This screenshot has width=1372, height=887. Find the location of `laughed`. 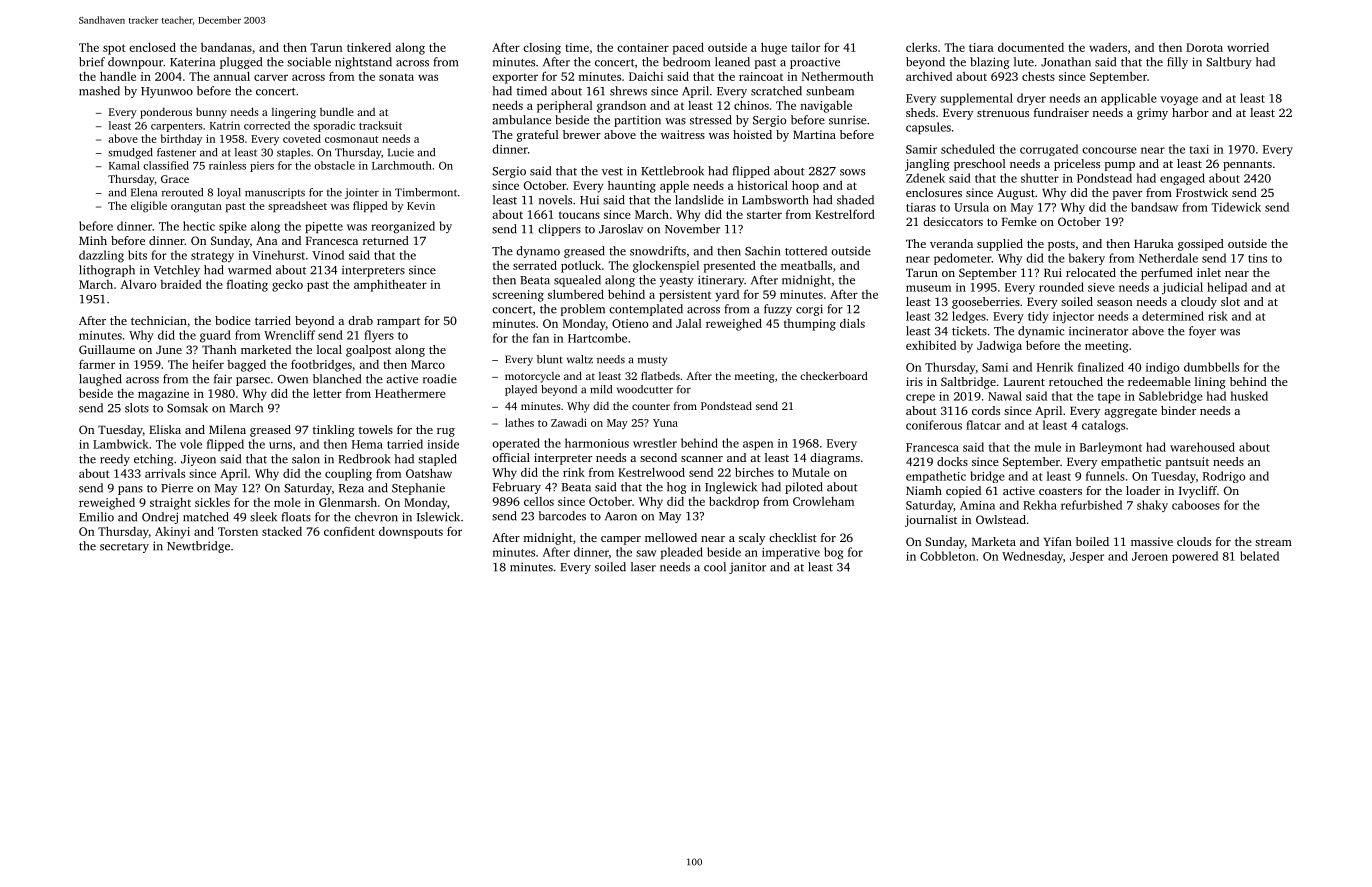

laughed is located at coordinates (100, 380).
